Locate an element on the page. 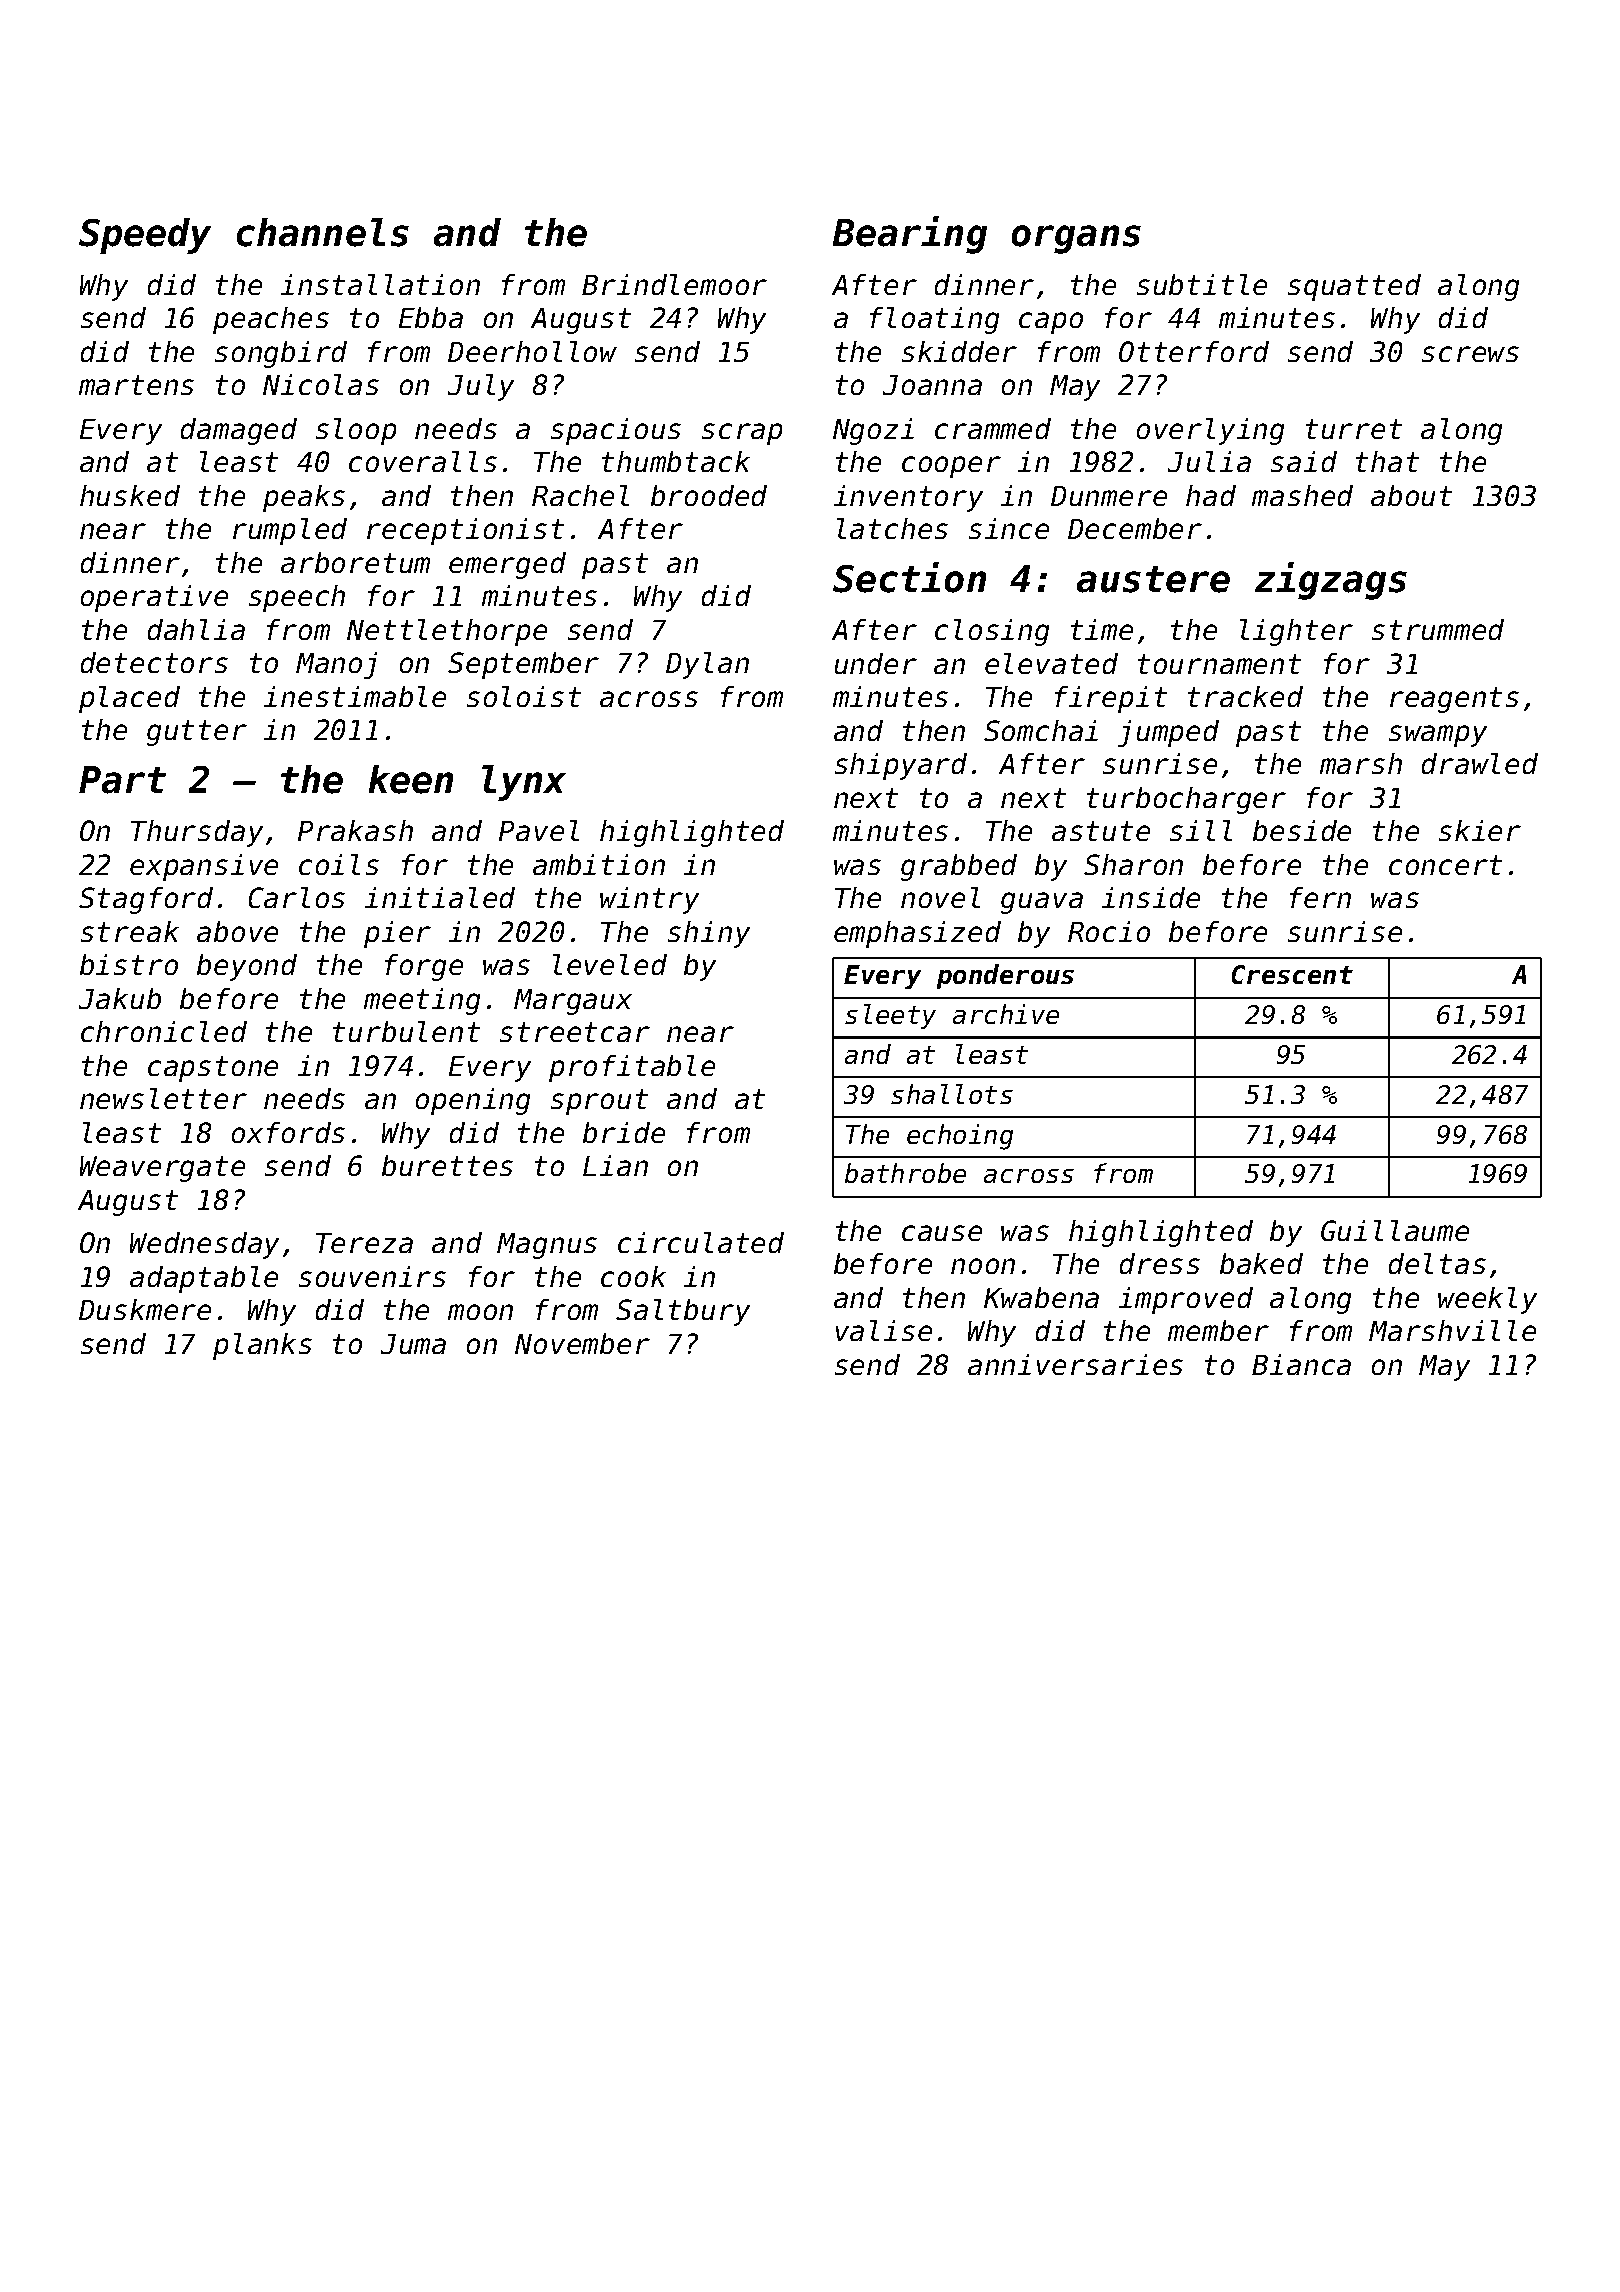 The width and height of the document is (1620, 2292). Duskmere is located at coordinates (145, 1309).
